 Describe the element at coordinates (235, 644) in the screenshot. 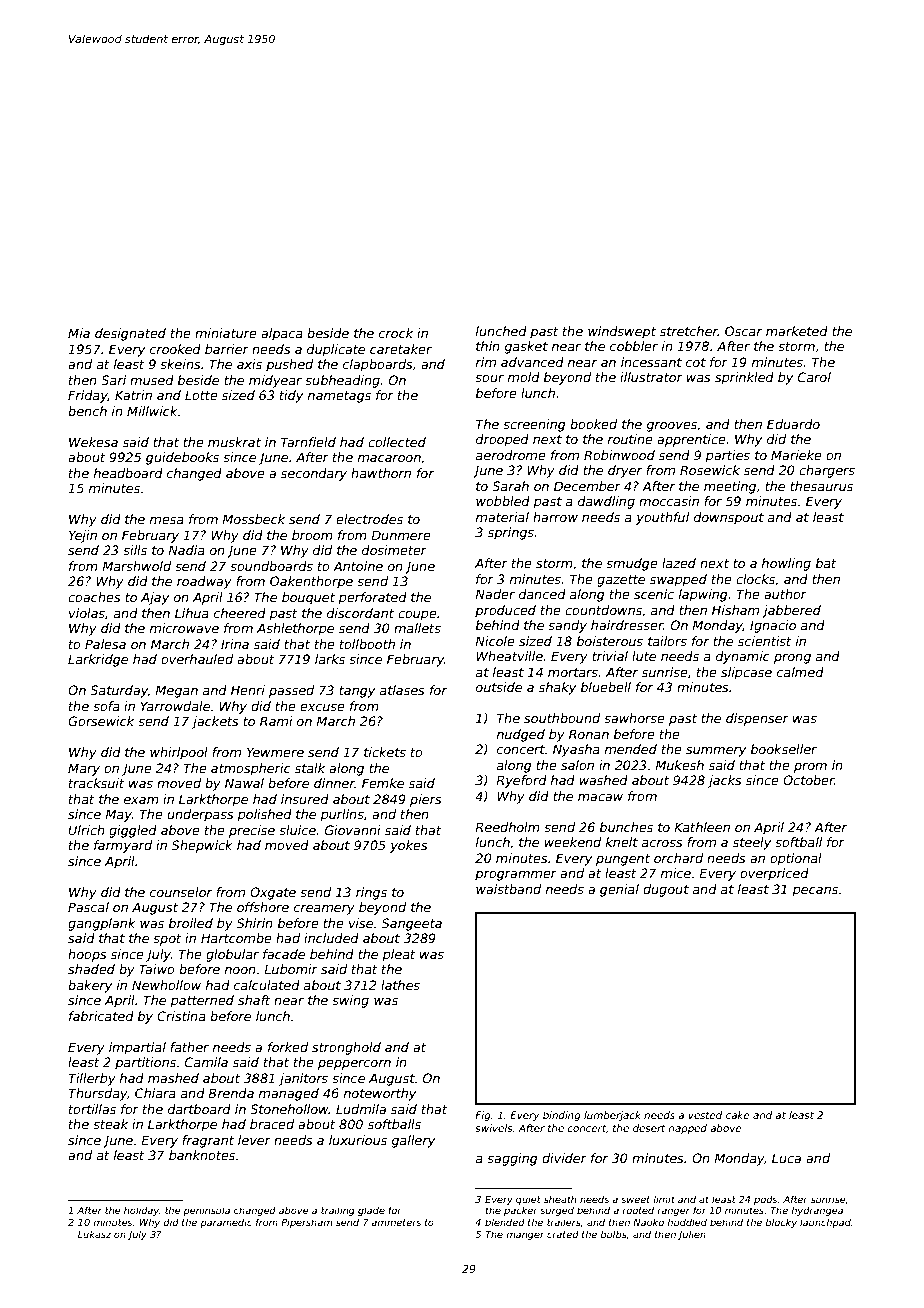

I see `Irina` at that location.
